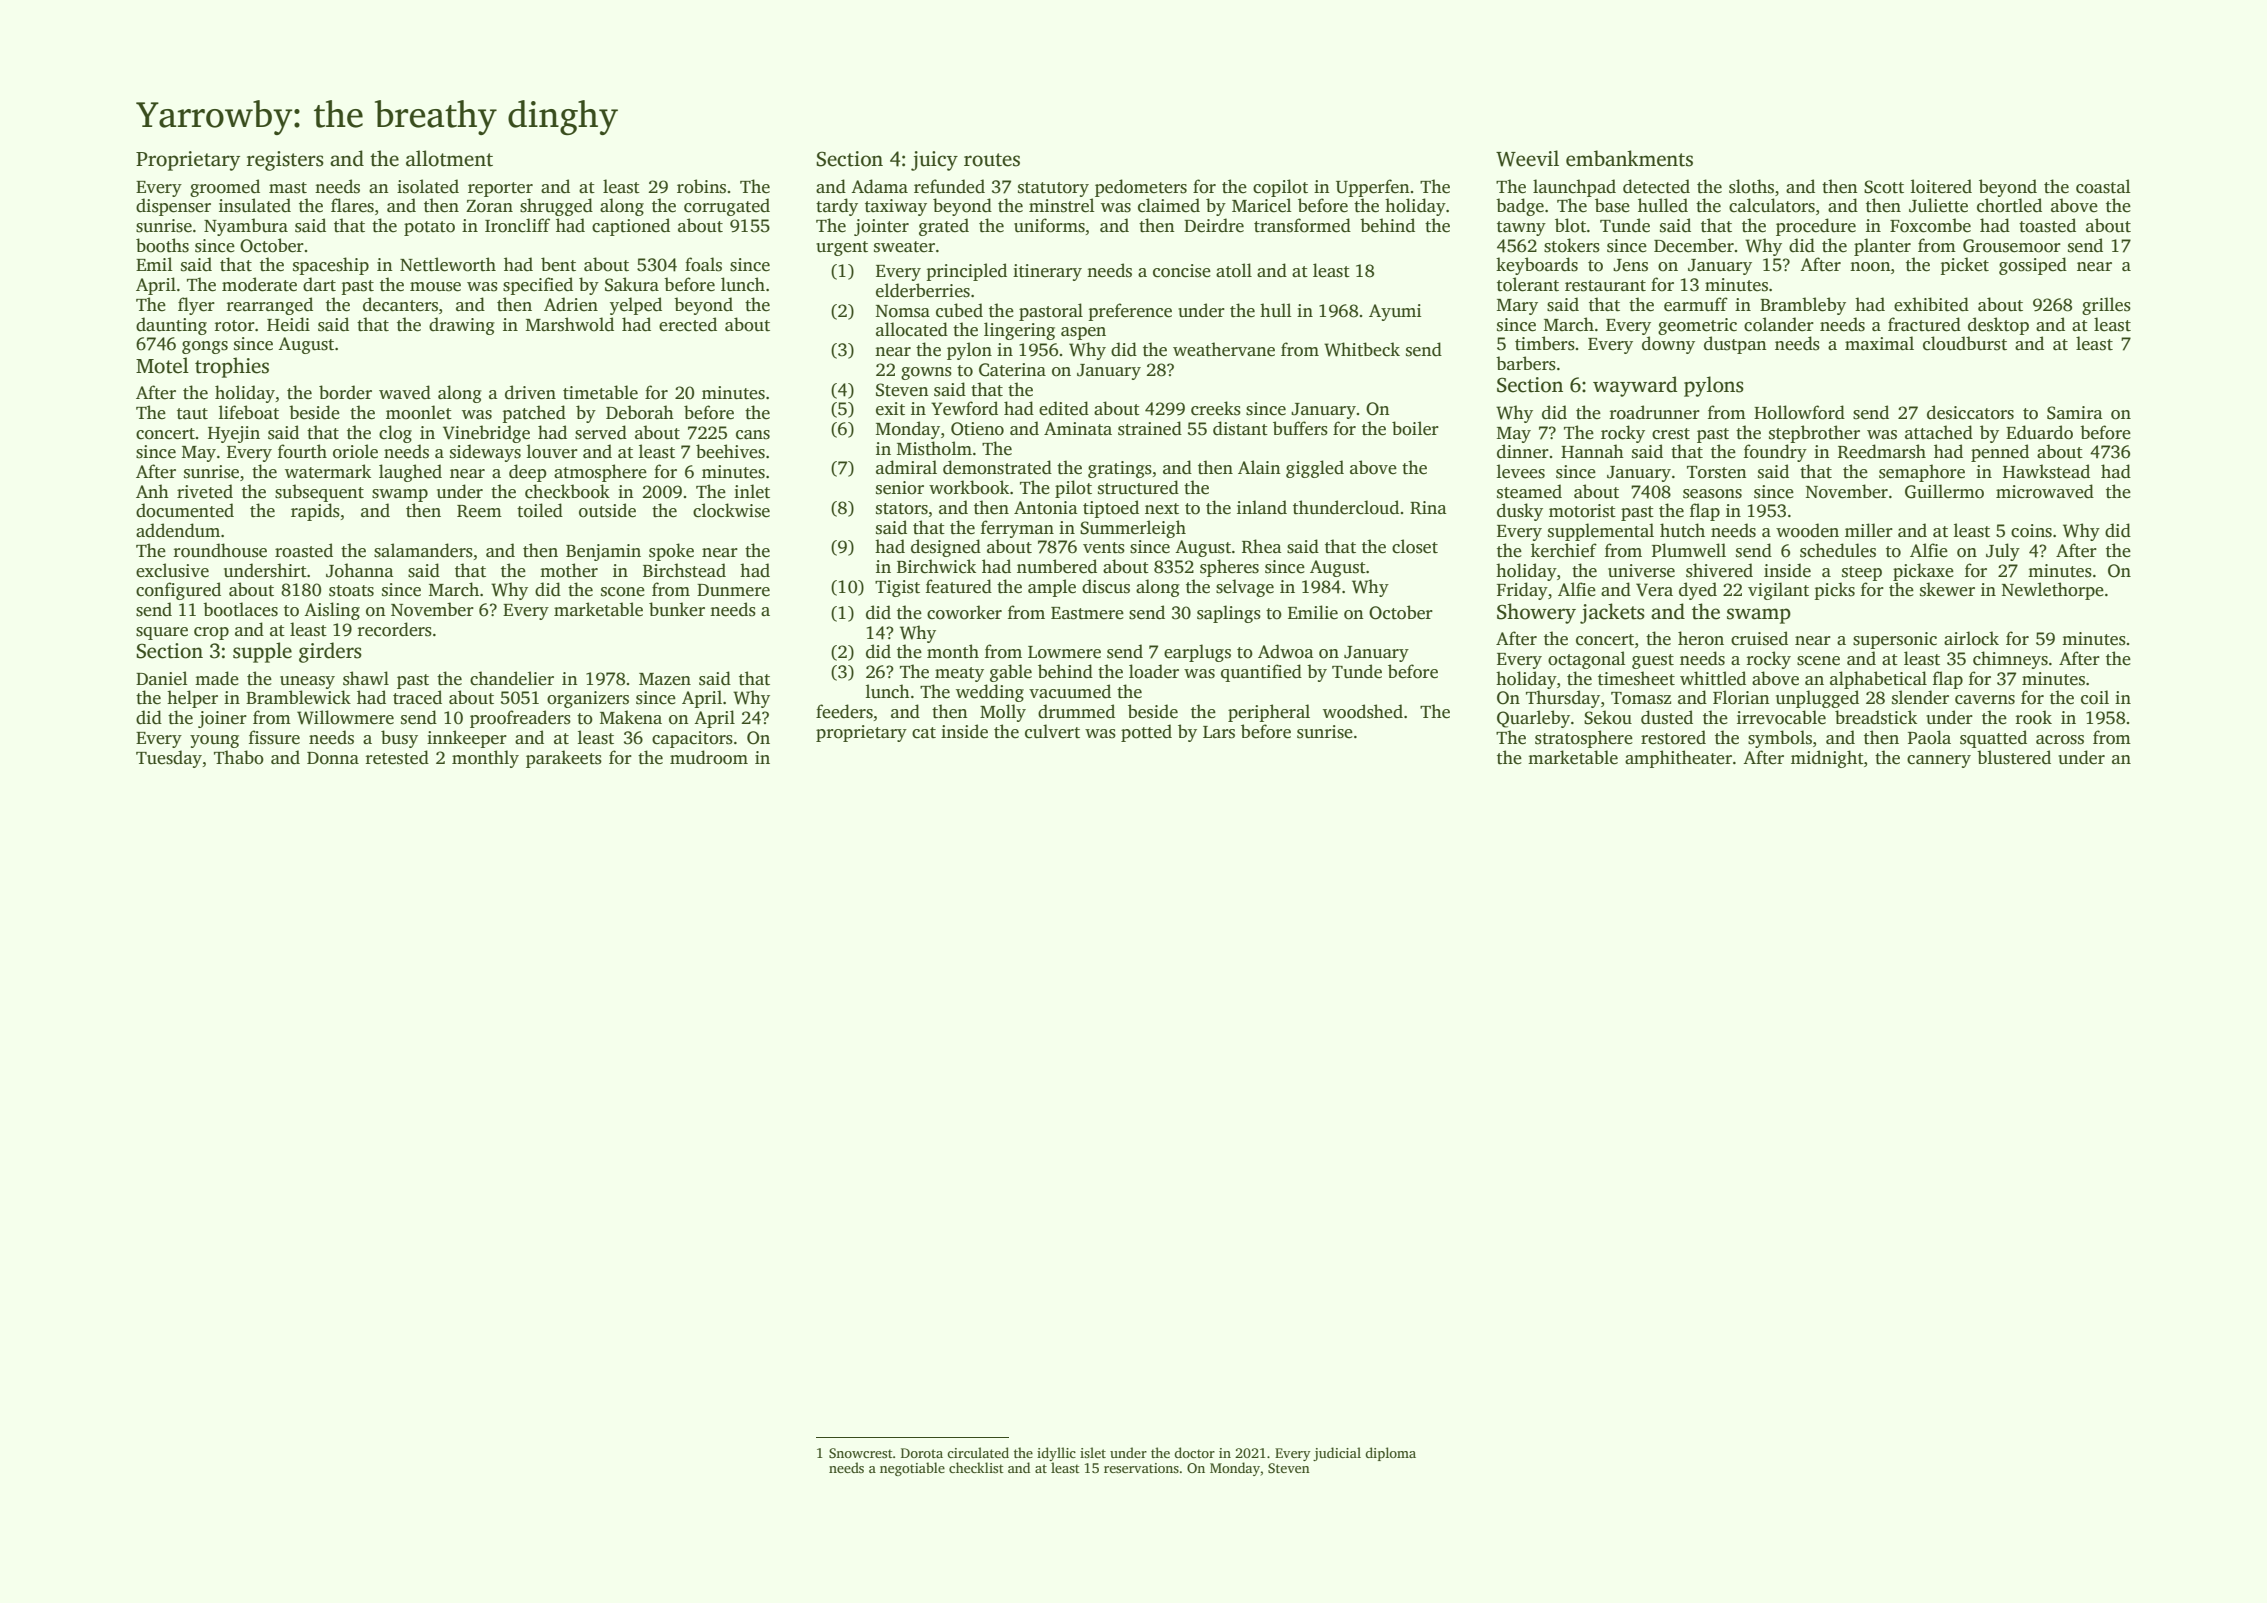  I want to click on negotiable, so click(912, 1469).
